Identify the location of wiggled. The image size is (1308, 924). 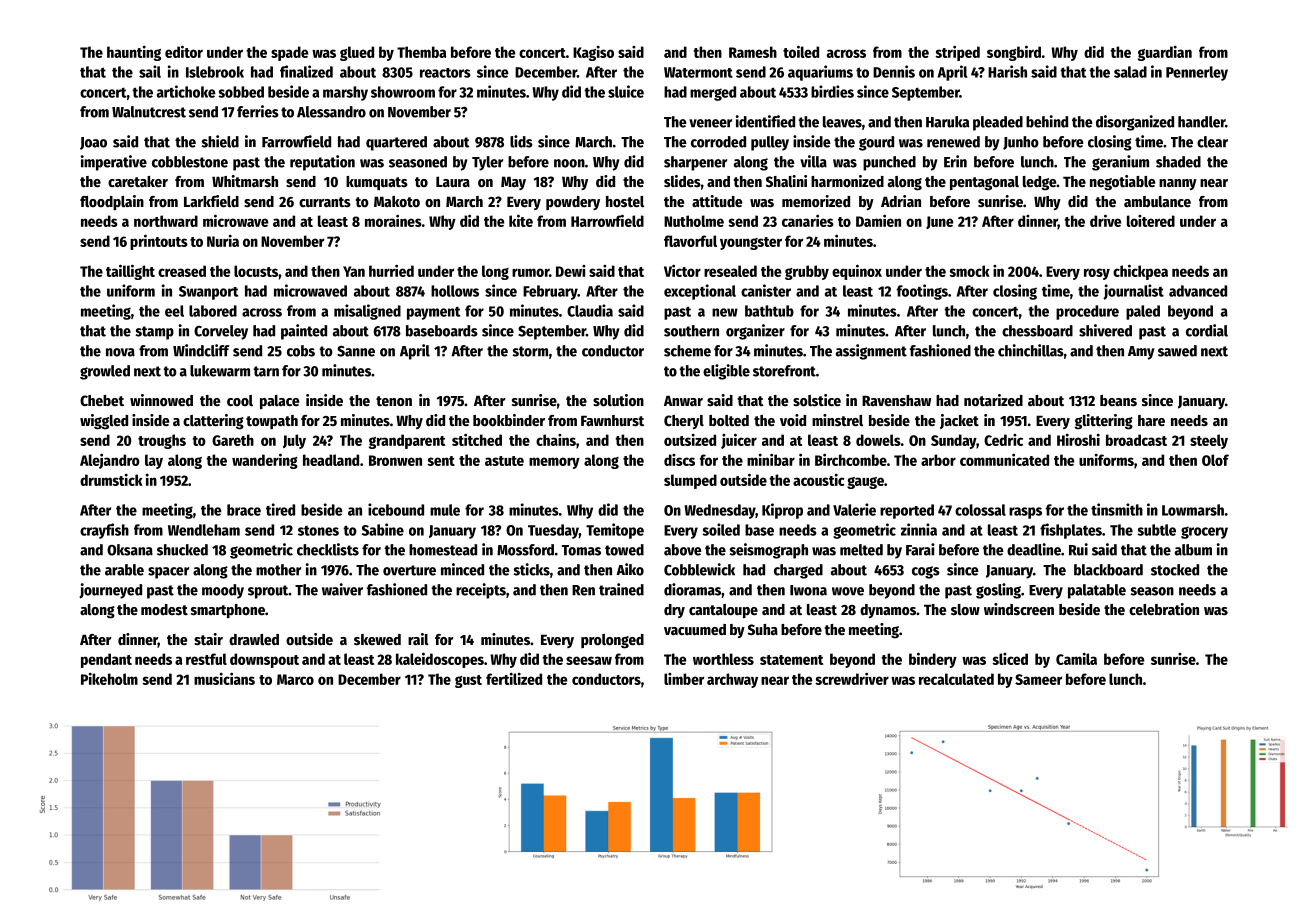
(104, 422).
